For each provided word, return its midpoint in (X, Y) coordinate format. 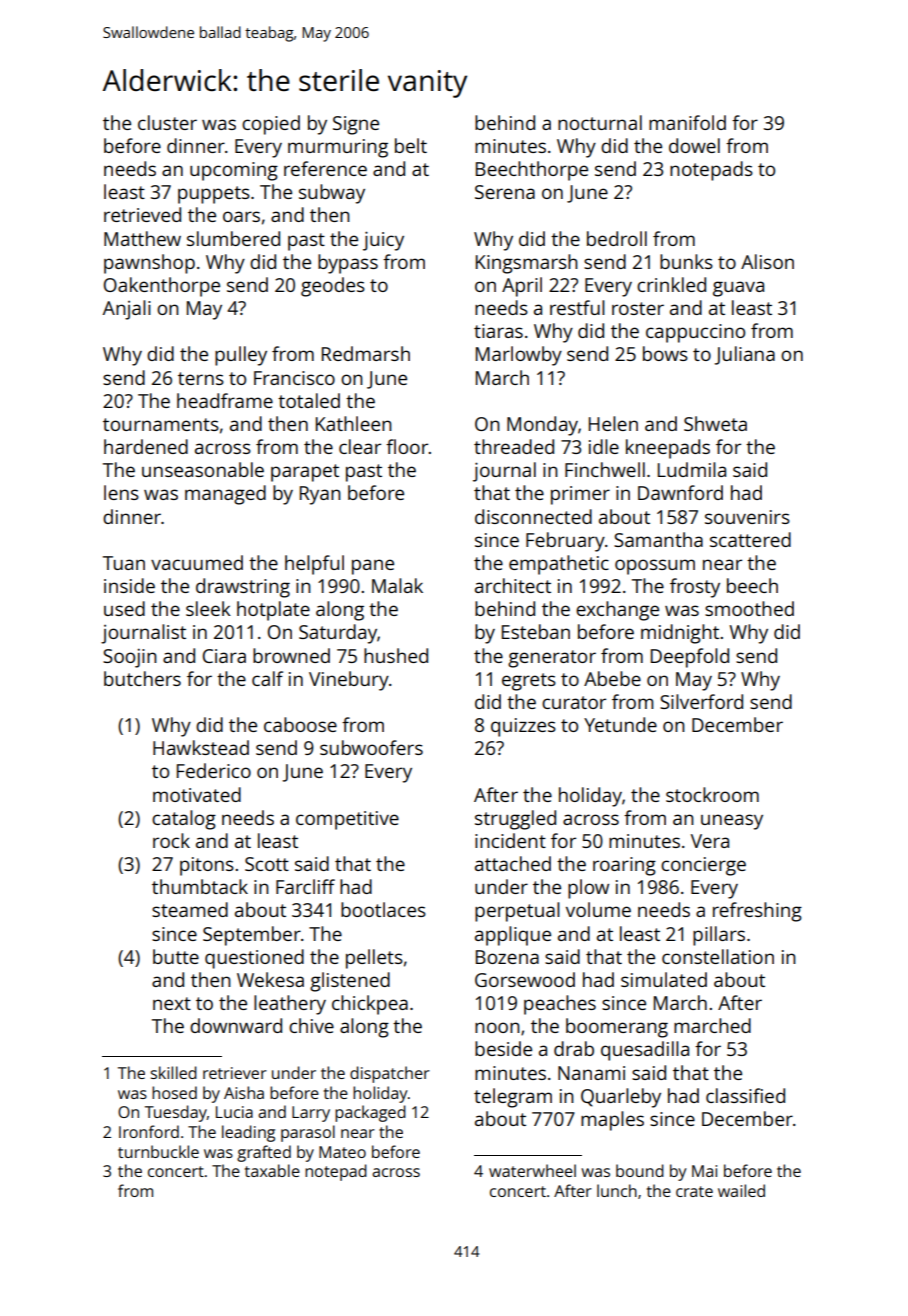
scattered (750, 539)
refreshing (757, 912)
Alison (767, 261)
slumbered (233, 238)
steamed (190, 909)
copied (271, 125)
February (565, 542)
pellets (374, 959)
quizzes (523, 727)
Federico (214, 770)
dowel (694, 145)
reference (325, 168)
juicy (383, 241)
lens (121, 492)
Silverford (701, 701)
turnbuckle (158, 1151)
